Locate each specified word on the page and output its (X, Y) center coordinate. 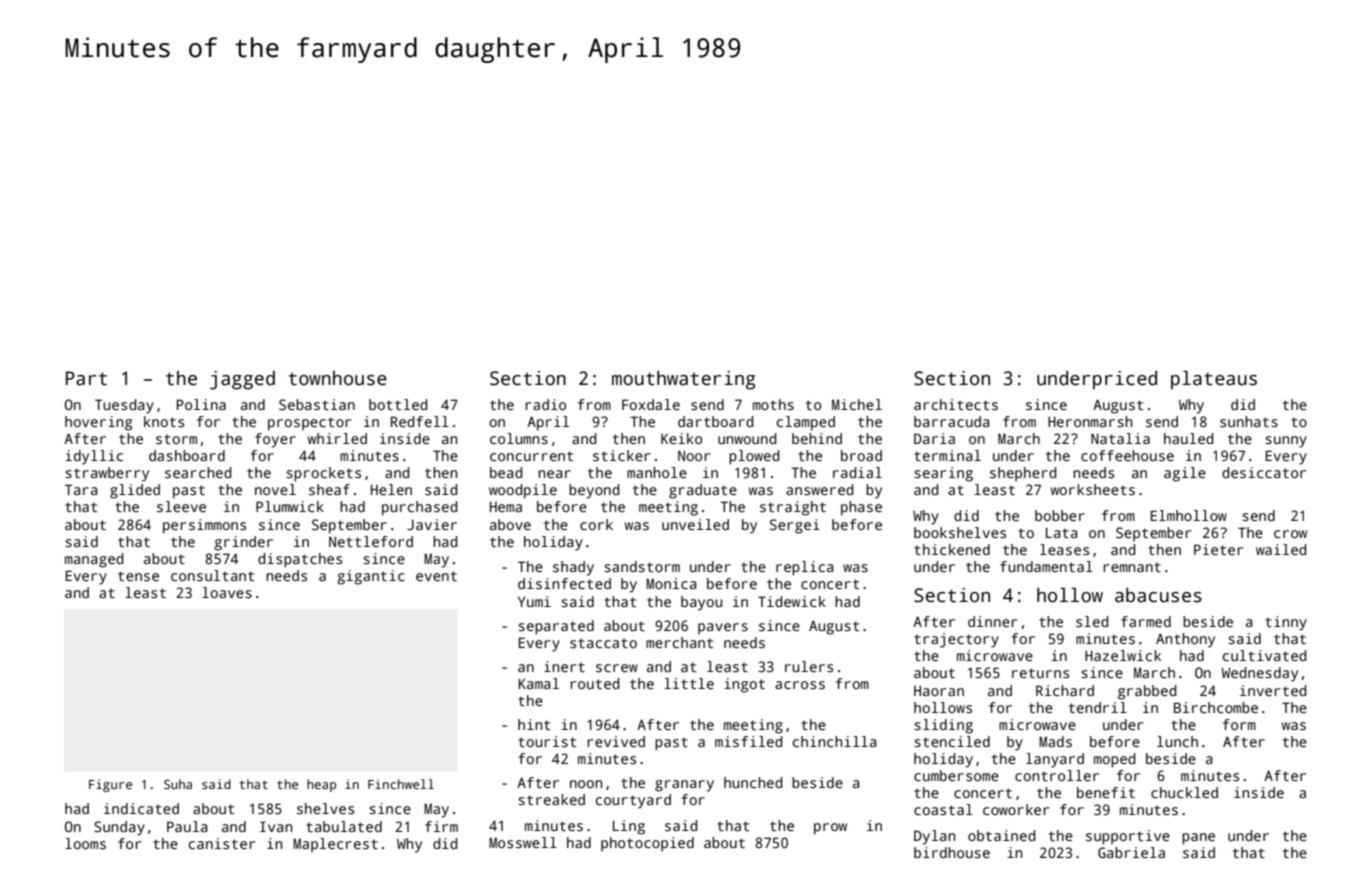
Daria (934, 438)
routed (594, 683)
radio (545, 404)
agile (1185, 474)
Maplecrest (335, 845)
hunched (753, 782)
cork (596, 524)
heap (321, 785)
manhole (657, 472)
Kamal (538, 683)
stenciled (952, 741)
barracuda (952, 421)
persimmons (204, 526)
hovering (98, 423)
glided (135, 491)
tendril (1098, 707)
